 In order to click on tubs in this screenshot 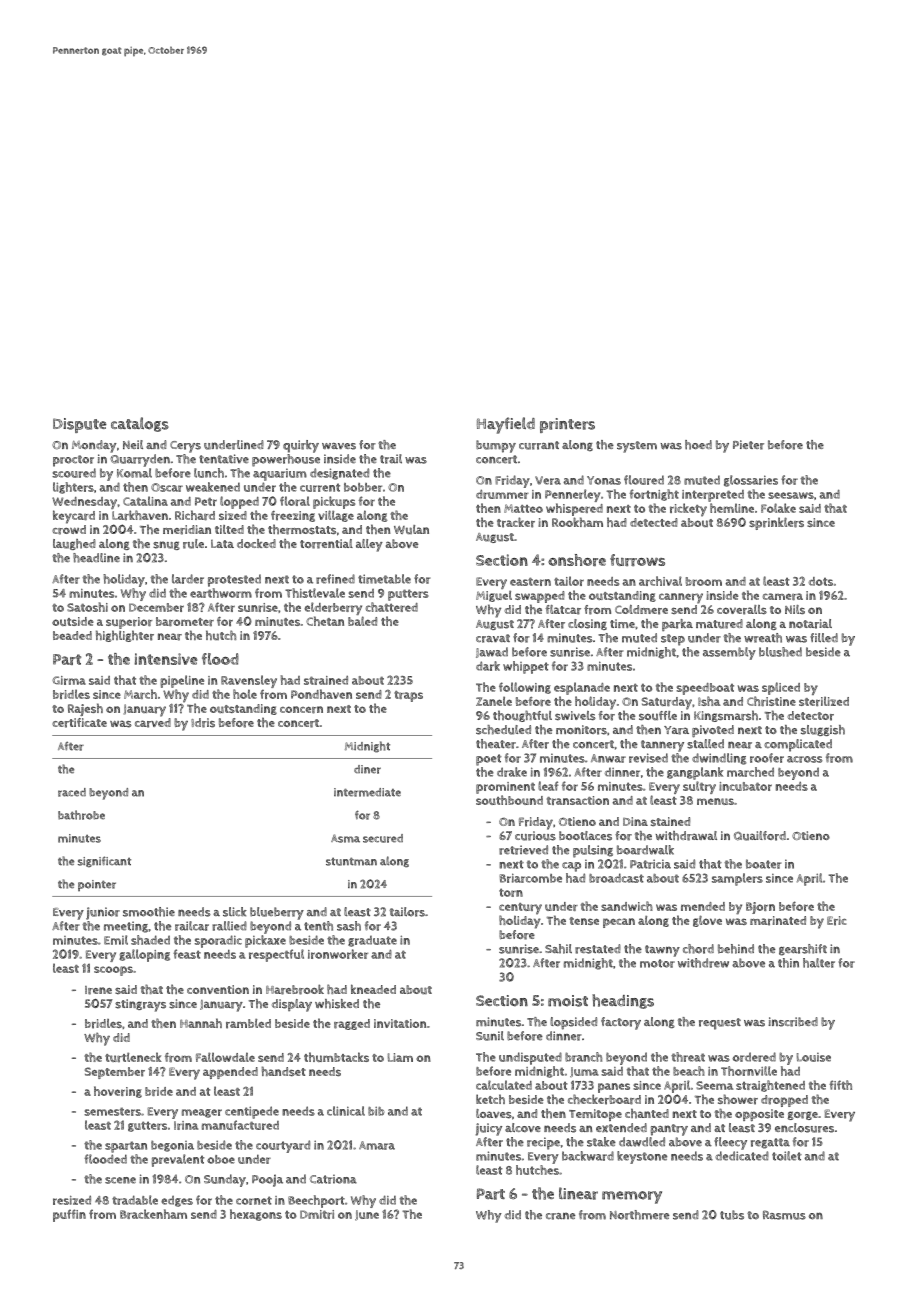, I will do `click(732, 1215)`.
